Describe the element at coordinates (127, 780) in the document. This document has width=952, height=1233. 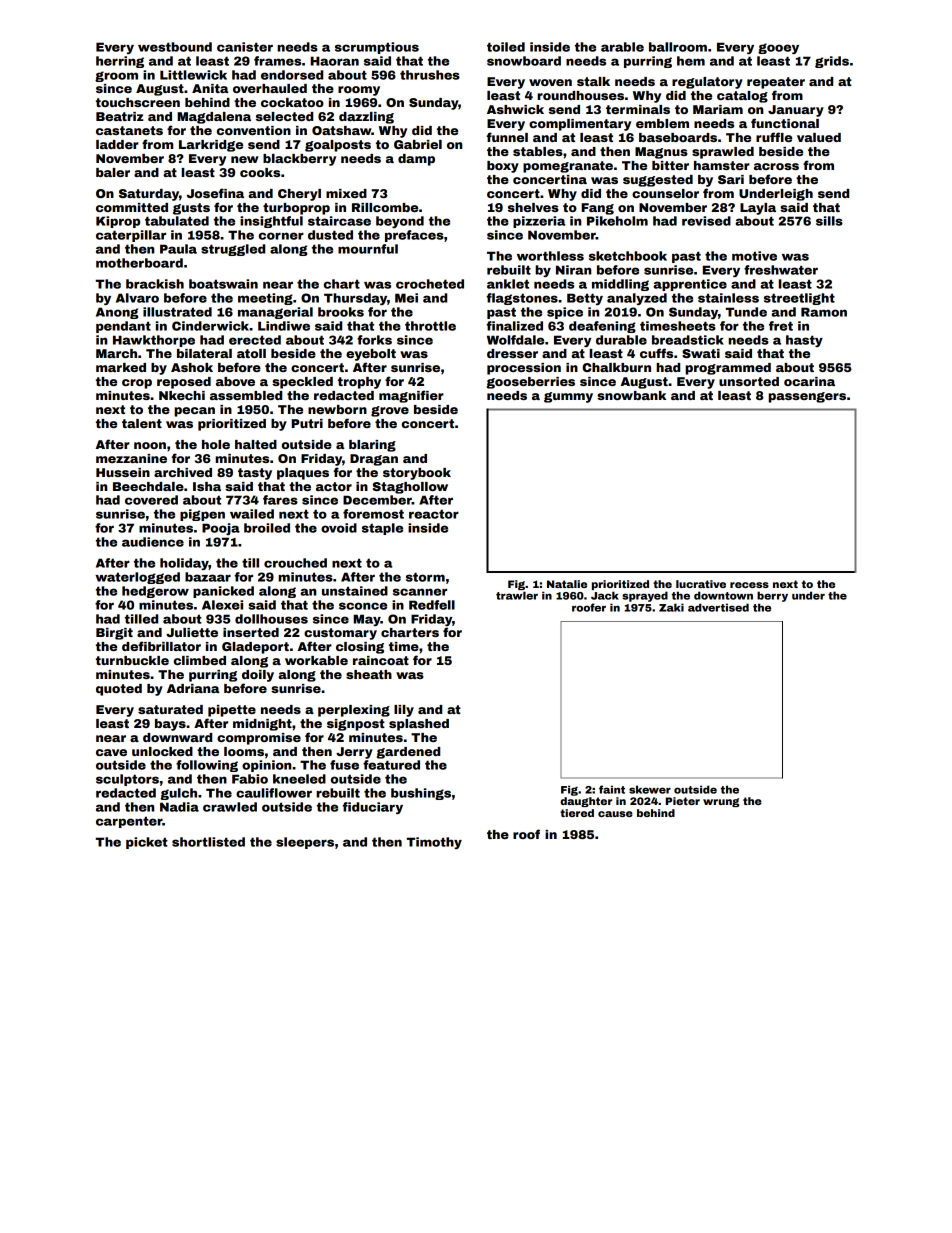
I see `sculptors` at that location.
